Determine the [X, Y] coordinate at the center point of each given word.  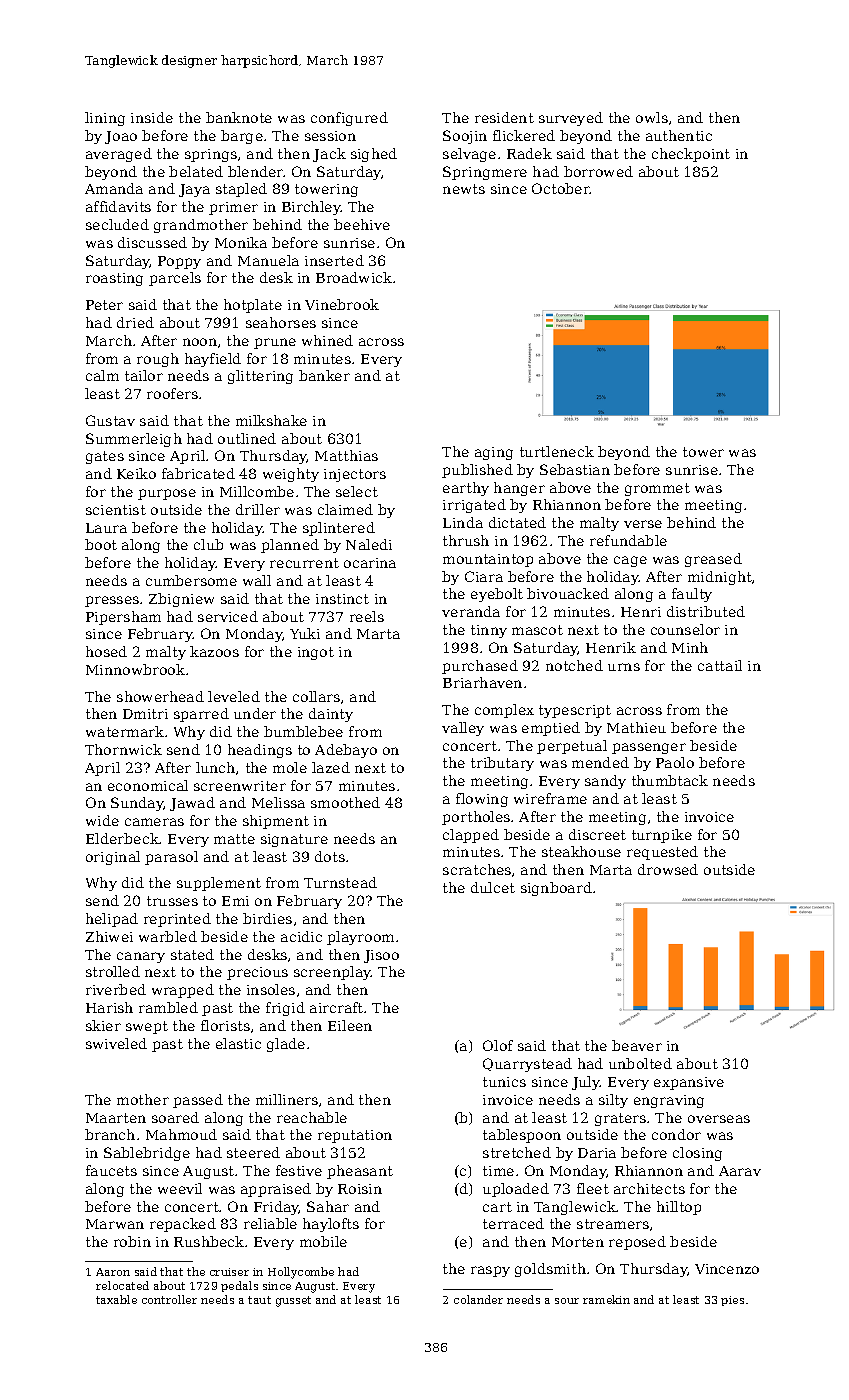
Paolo [675, 762]
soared [175, 1117]
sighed [374, 155]
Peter [104, 305]
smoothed [345, 802]
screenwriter [240, 786]
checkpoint [691, 155]
